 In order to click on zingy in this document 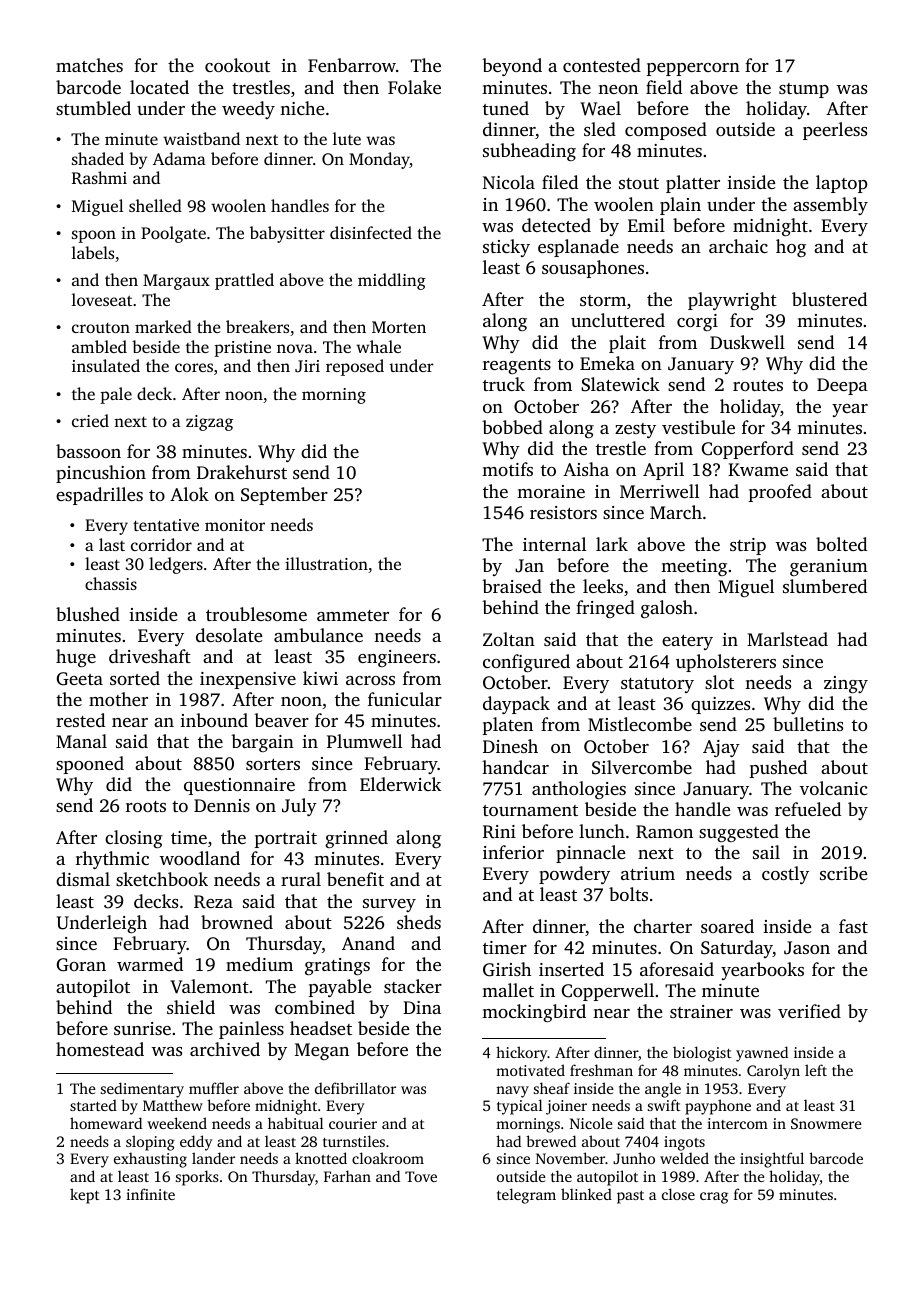, I will do `click(846, 684)`.
